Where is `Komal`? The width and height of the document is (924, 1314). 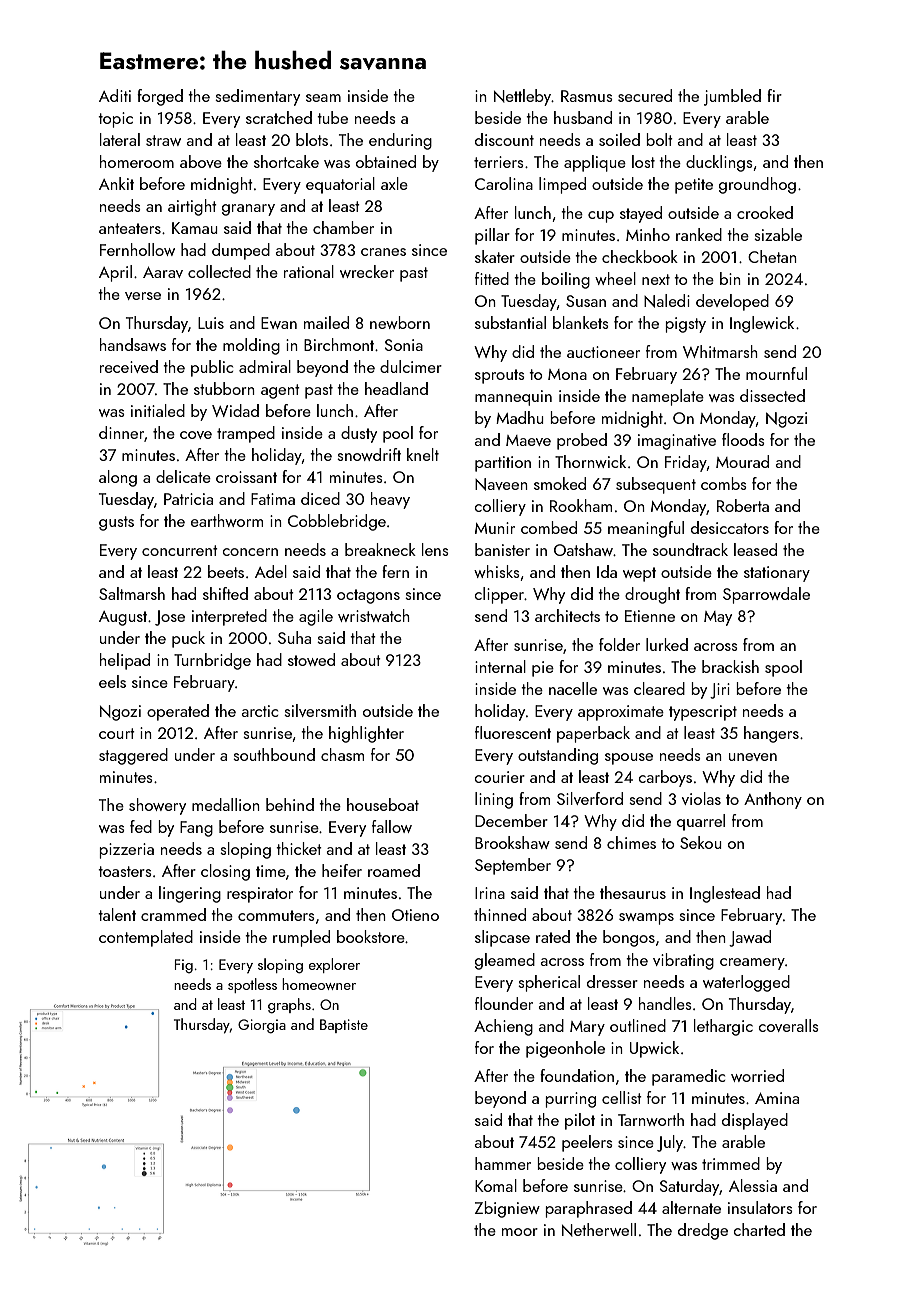 Komal is located at coordinates (496, 1185).
